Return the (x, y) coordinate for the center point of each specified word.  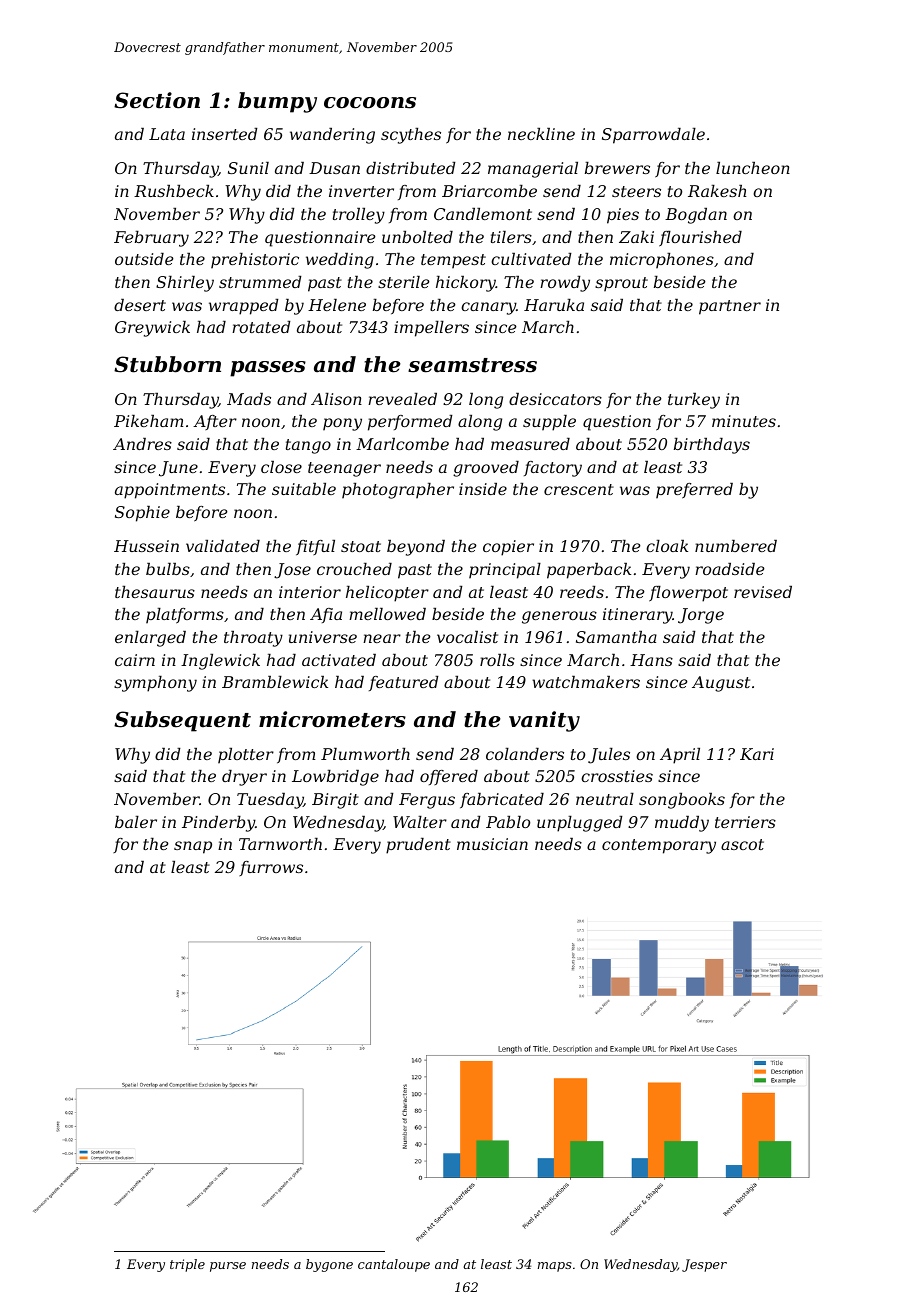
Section (157, 100)
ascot (742, 844)
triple (187, 1265)
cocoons (370, 103)
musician (492, 844)
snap (193, 847)
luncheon (753, 168)
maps (555, 1267)
